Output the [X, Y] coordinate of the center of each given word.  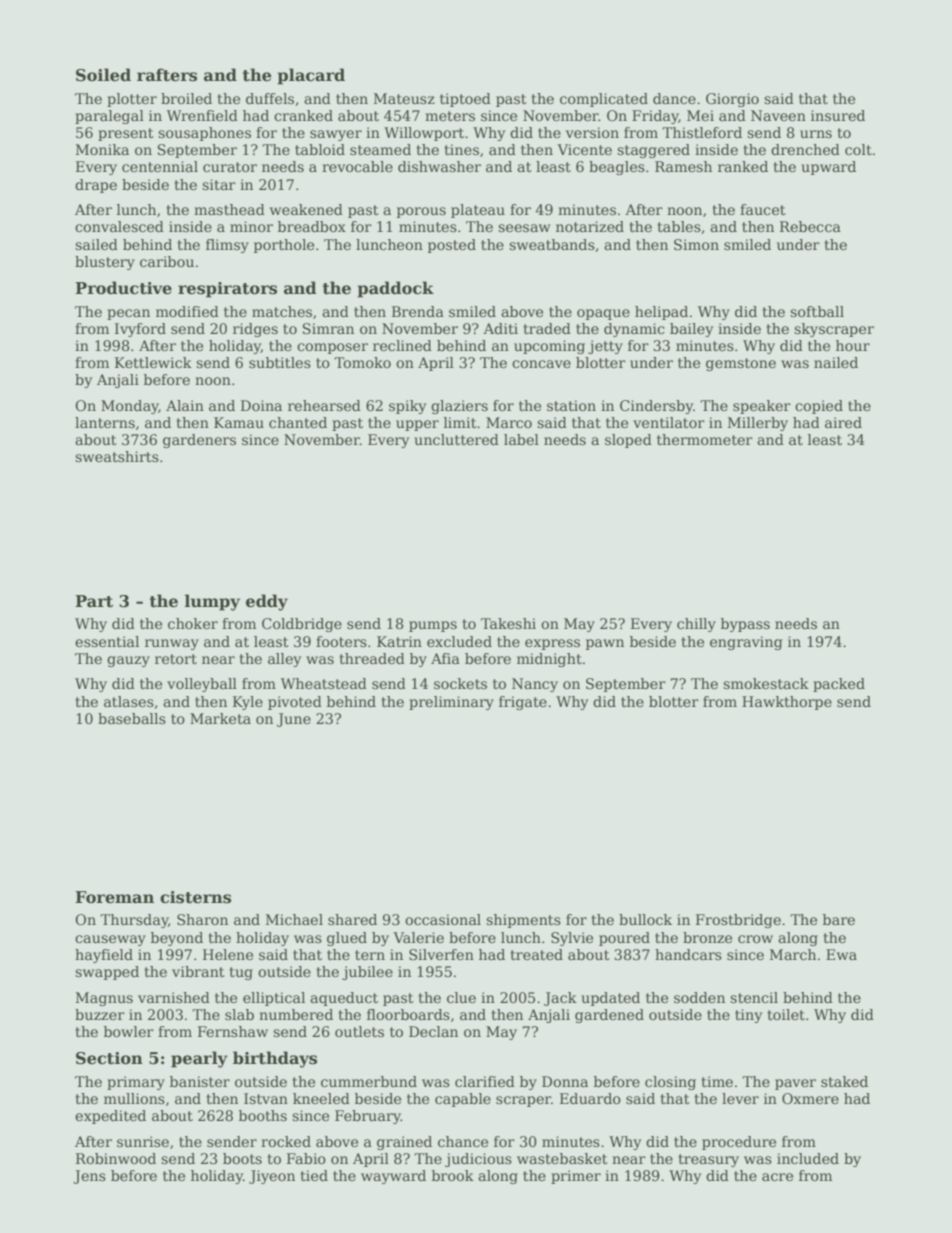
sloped [628, 441]
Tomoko [362, 362]
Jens [89, 1177]
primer [576, 1177]
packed [839, 685]
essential [107, 641]
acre [777, 1177]
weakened [306, 209]
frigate [523, 703]
